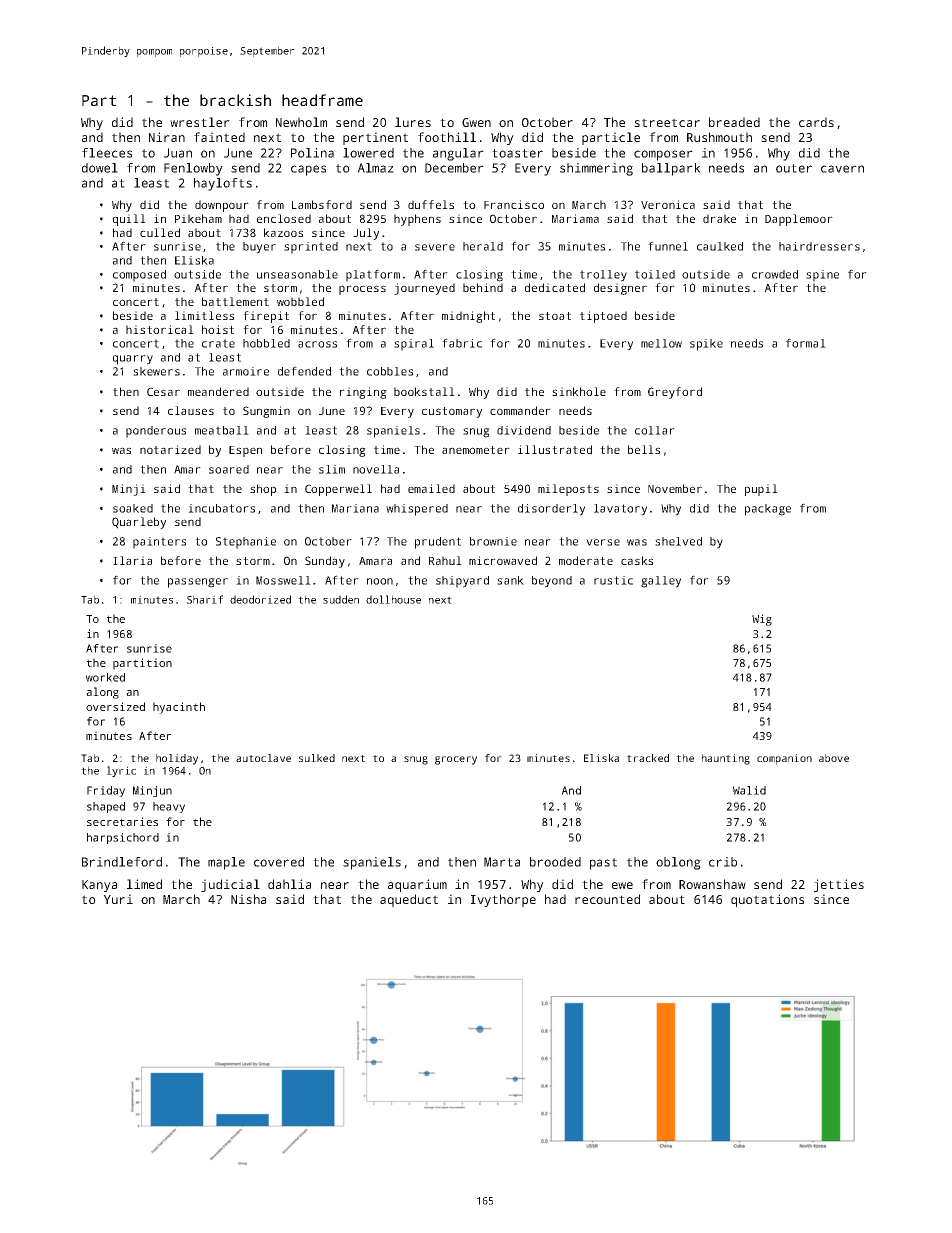 The image size is (952, 1233). Describe the element at coordinates (322, 100) in the screenshot. I see `headframe` at that location.
